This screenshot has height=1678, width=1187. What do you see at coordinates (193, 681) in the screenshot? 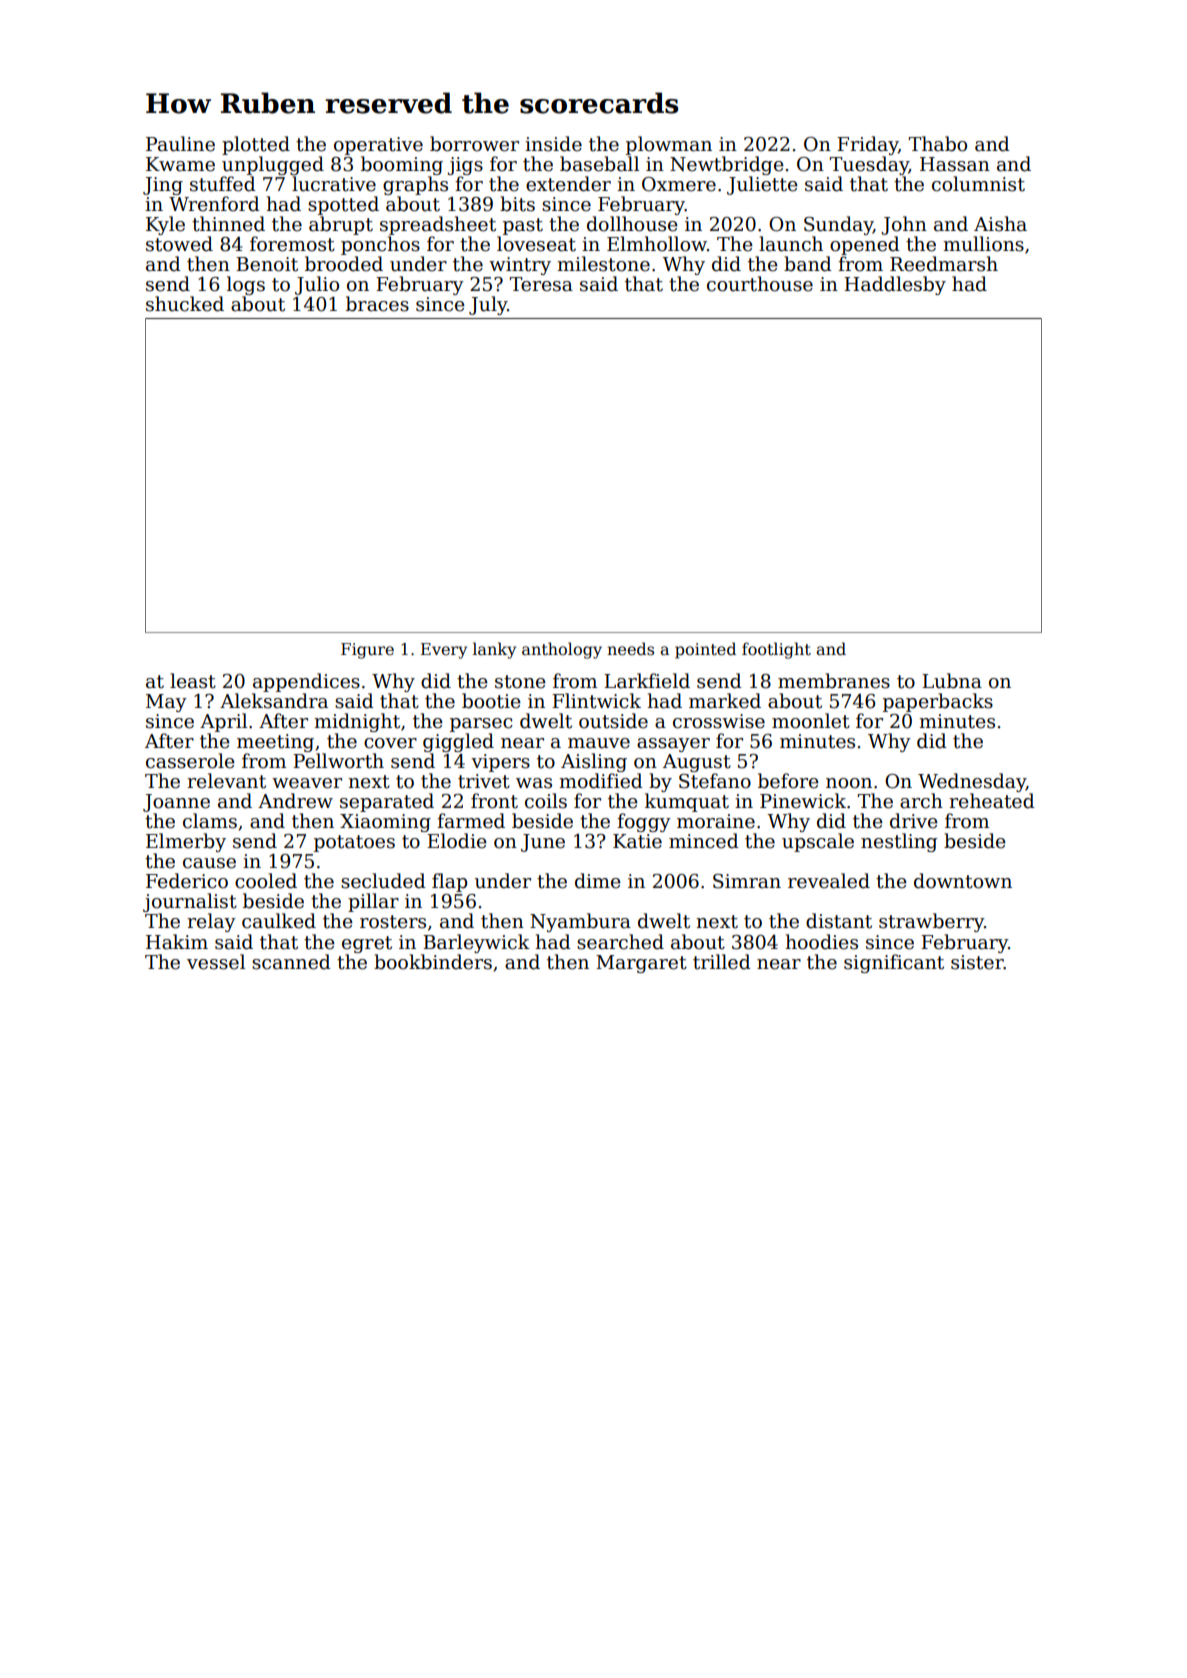
I see `least` at bounding box center [193, 681].
